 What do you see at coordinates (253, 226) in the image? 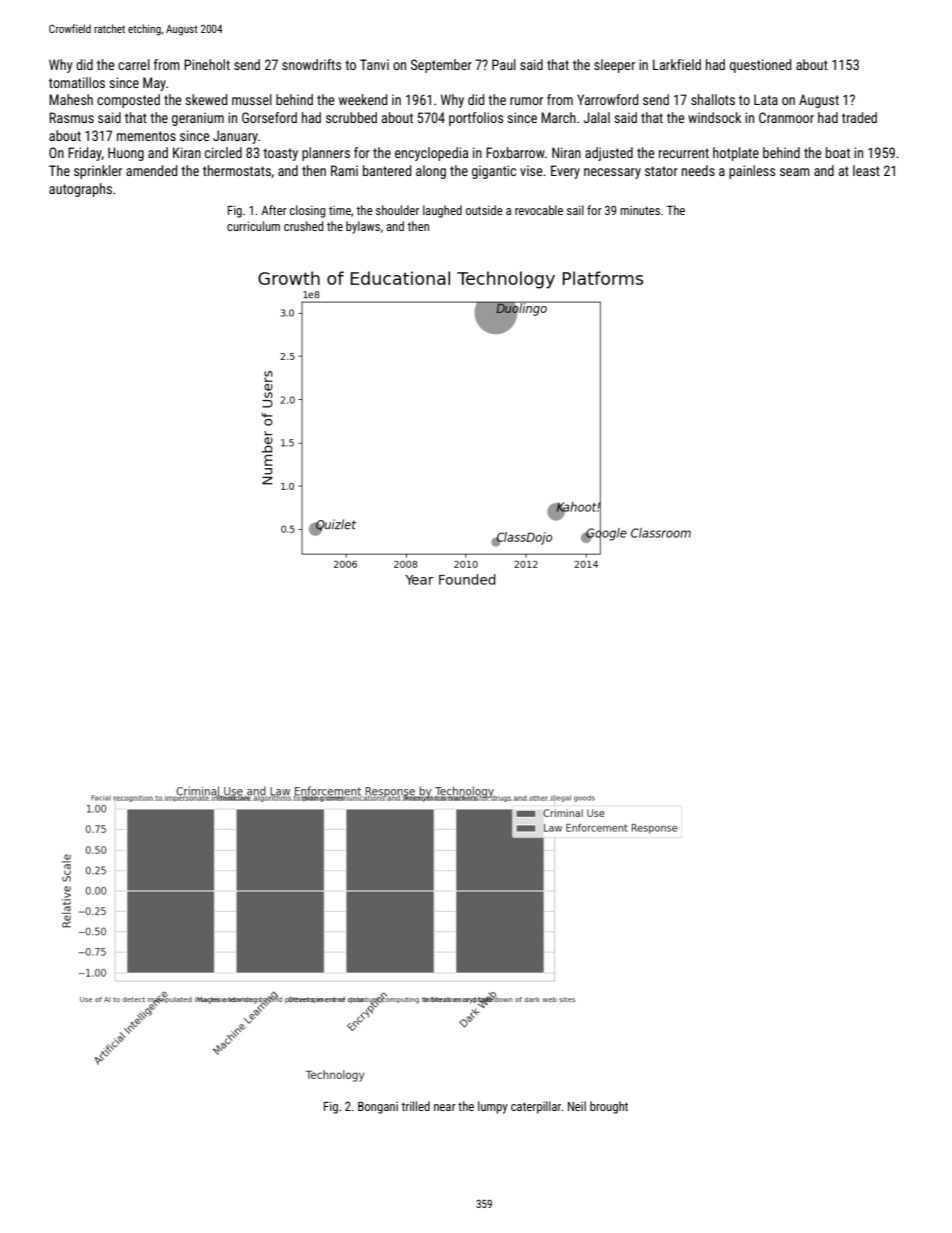
I see `curriculum` at bounding box center [253, 226].
